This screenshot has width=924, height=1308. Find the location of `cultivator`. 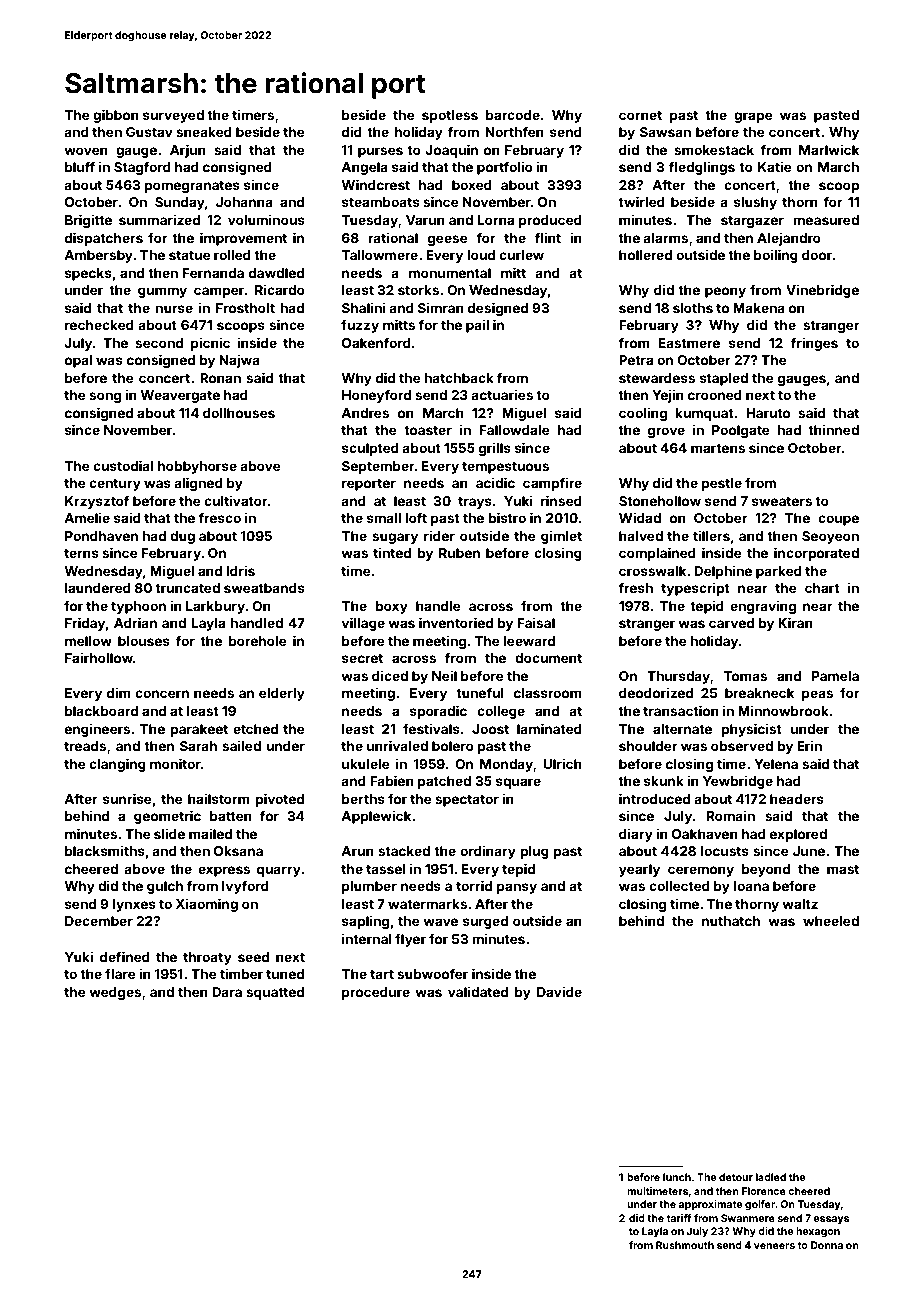

cultivator is located at coordinates (236, 500).
